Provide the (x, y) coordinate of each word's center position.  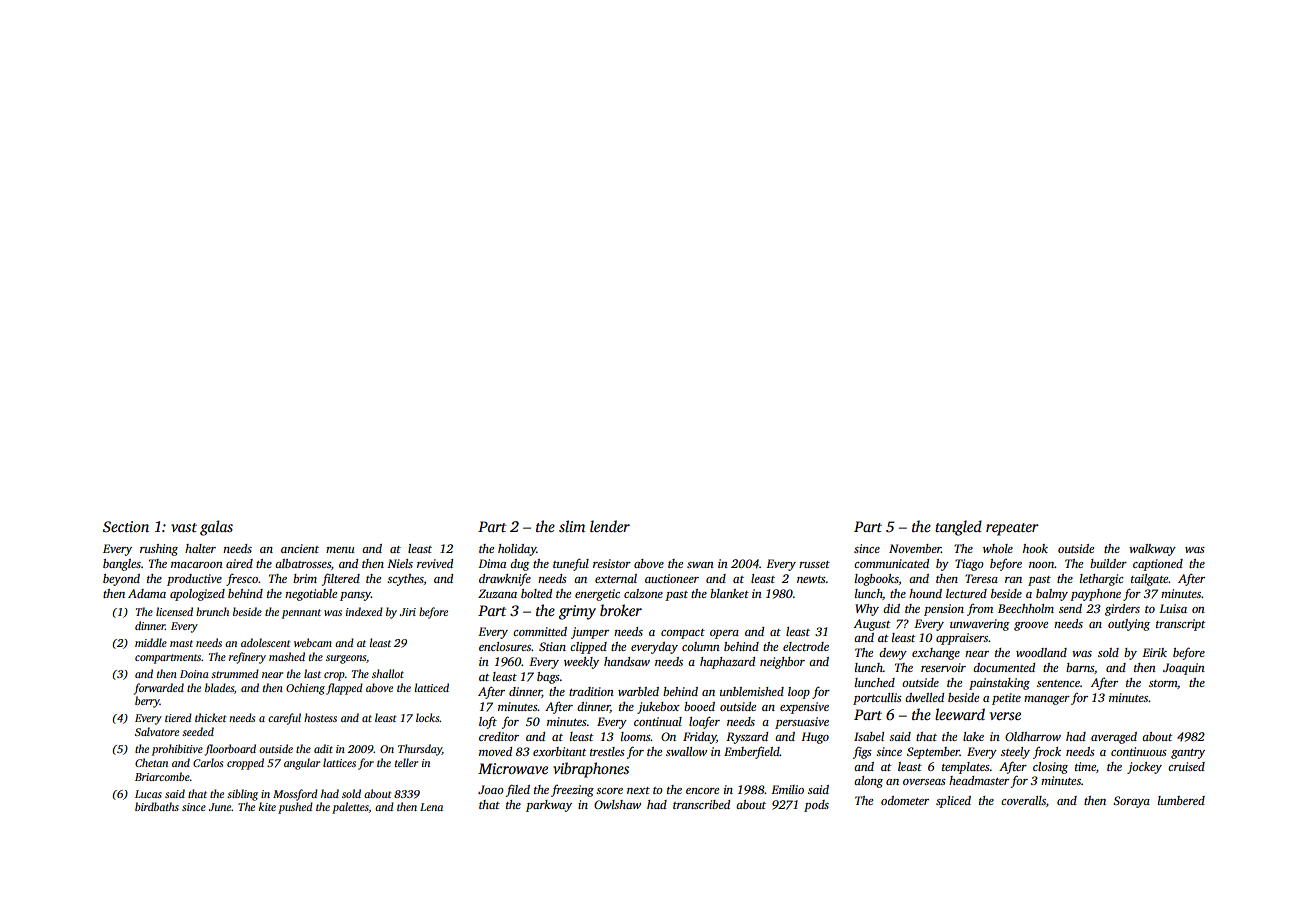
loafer (704, 722)
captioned (1158, 565)
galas (216, 528)
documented (1004, 667)
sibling (242, 795)
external (616, 578)
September (933, 753)
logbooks (877, 580)
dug (519, 565)
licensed (174, 611)
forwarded (159, 689)
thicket (210, 717)
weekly (581, 663)
